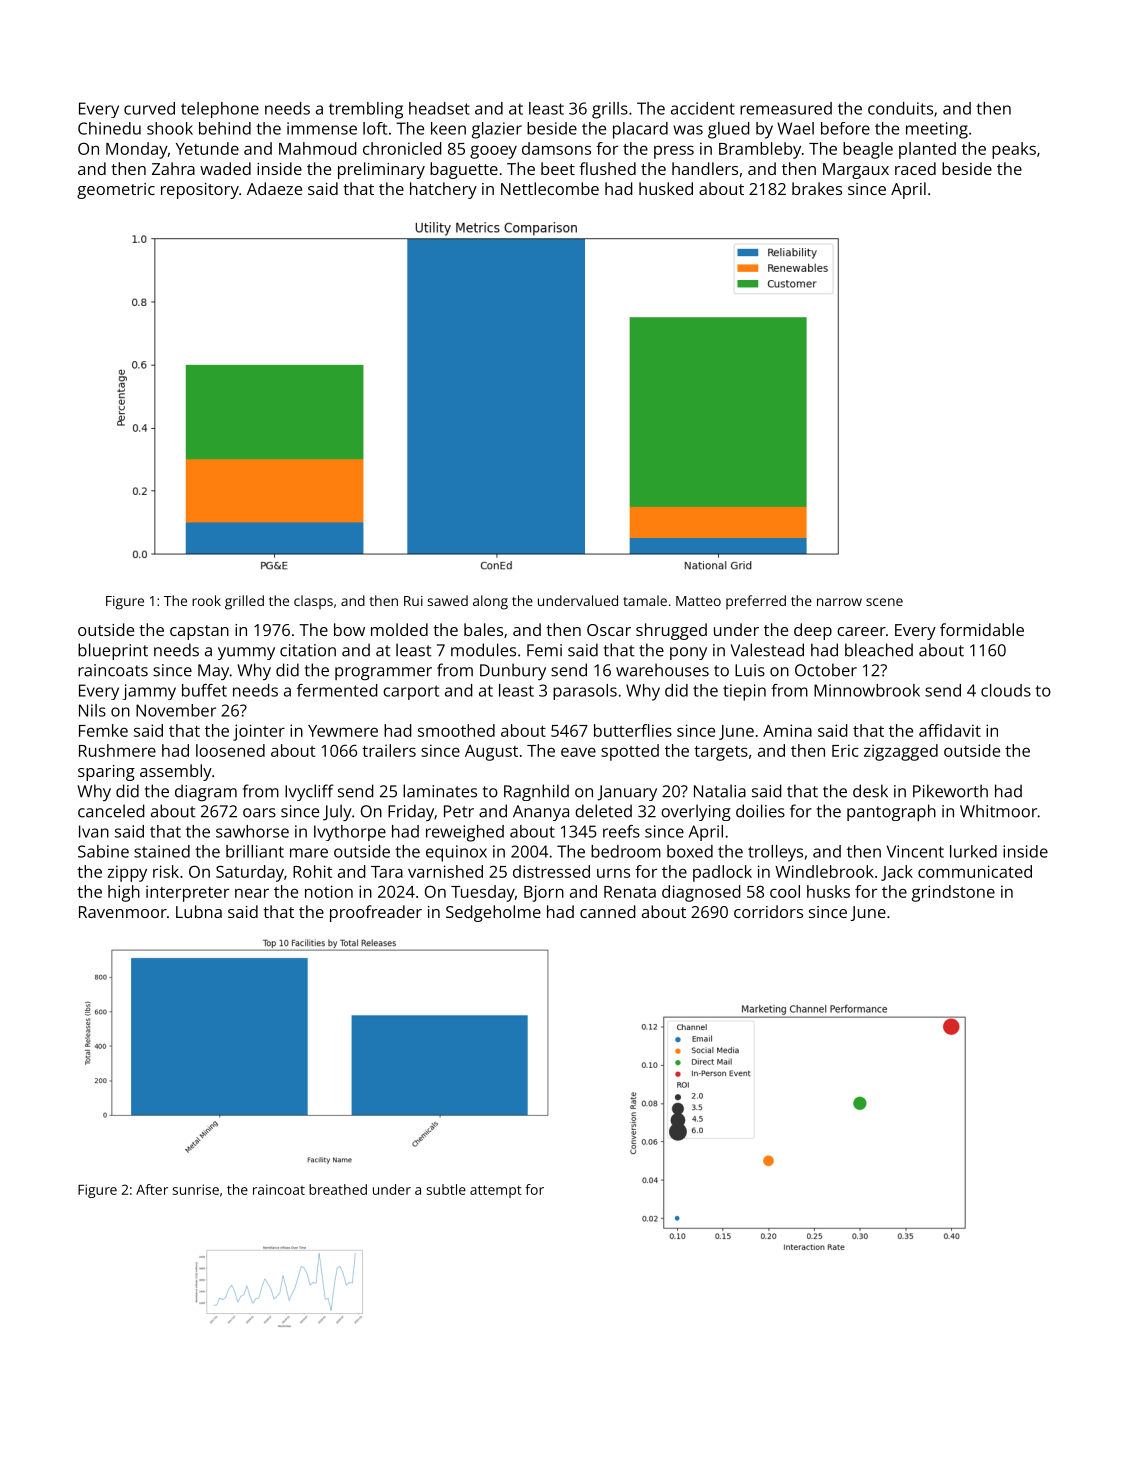 The width and height of the document is (1132, 1465). I want to click on grilled, so click(244, 602).
